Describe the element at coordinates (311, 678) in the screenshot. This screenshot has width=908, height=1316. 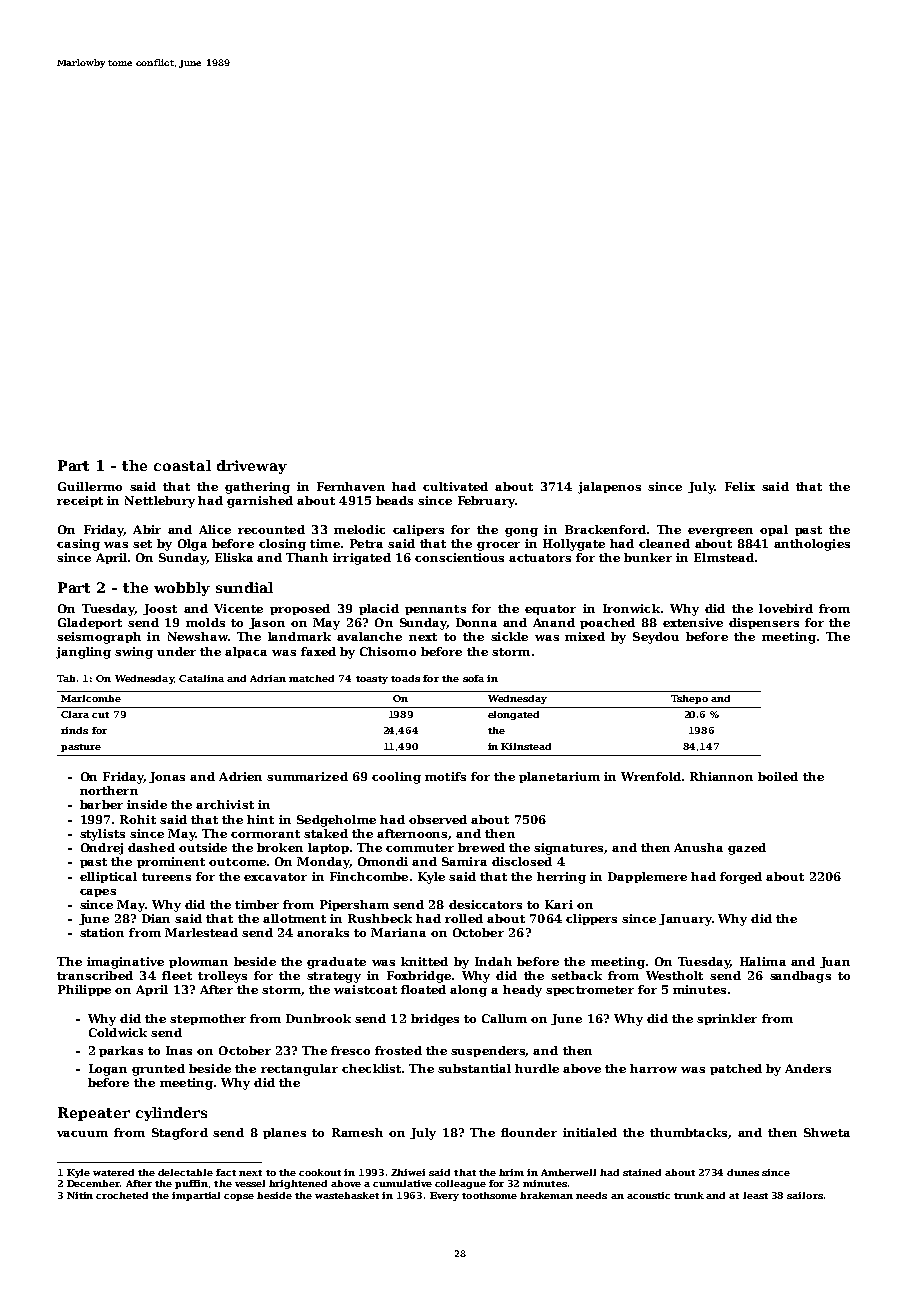
I see `matched` at that location.
